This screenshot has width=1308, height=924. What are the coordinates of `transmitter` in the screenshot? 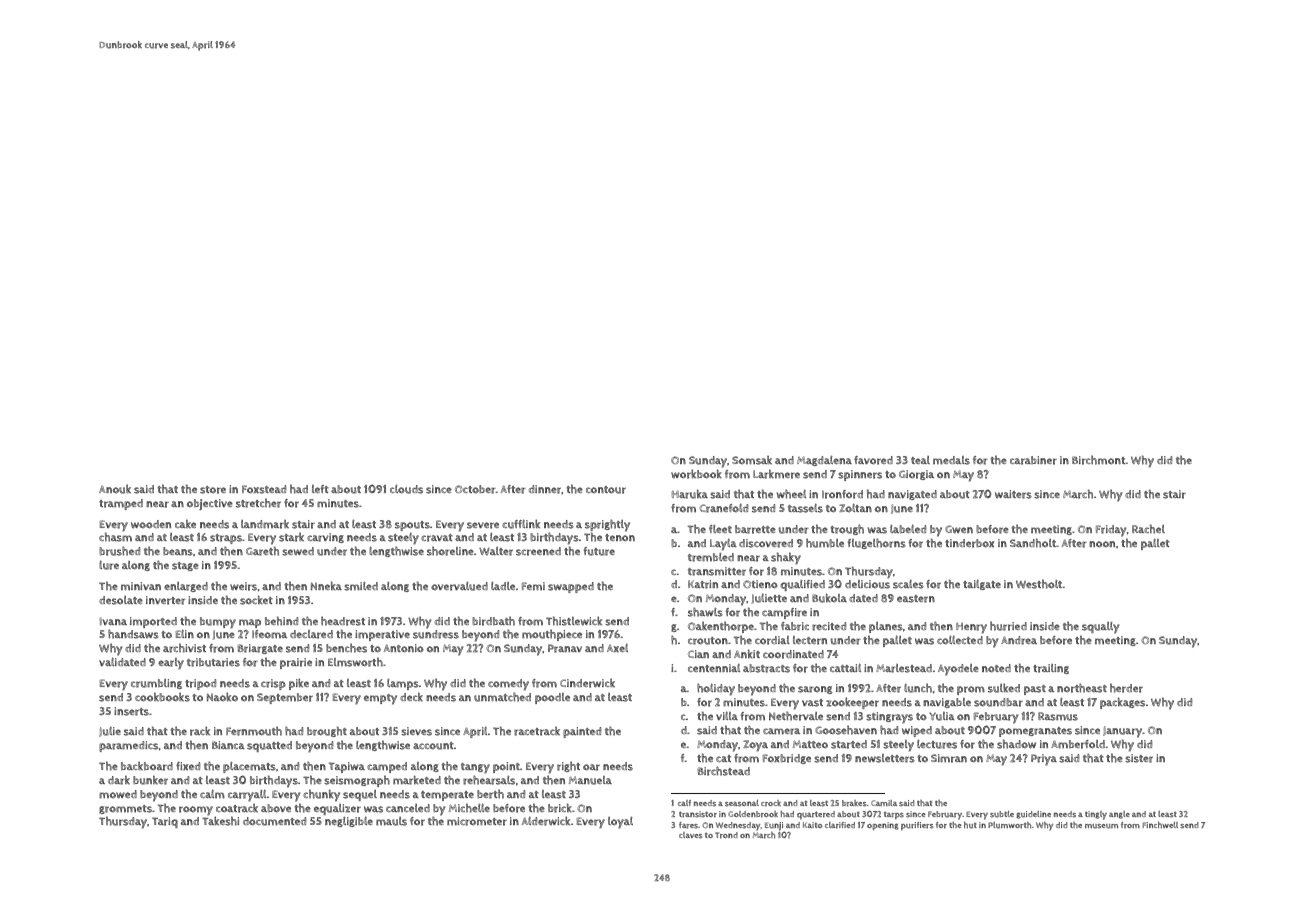 It's located at (717, 571).
